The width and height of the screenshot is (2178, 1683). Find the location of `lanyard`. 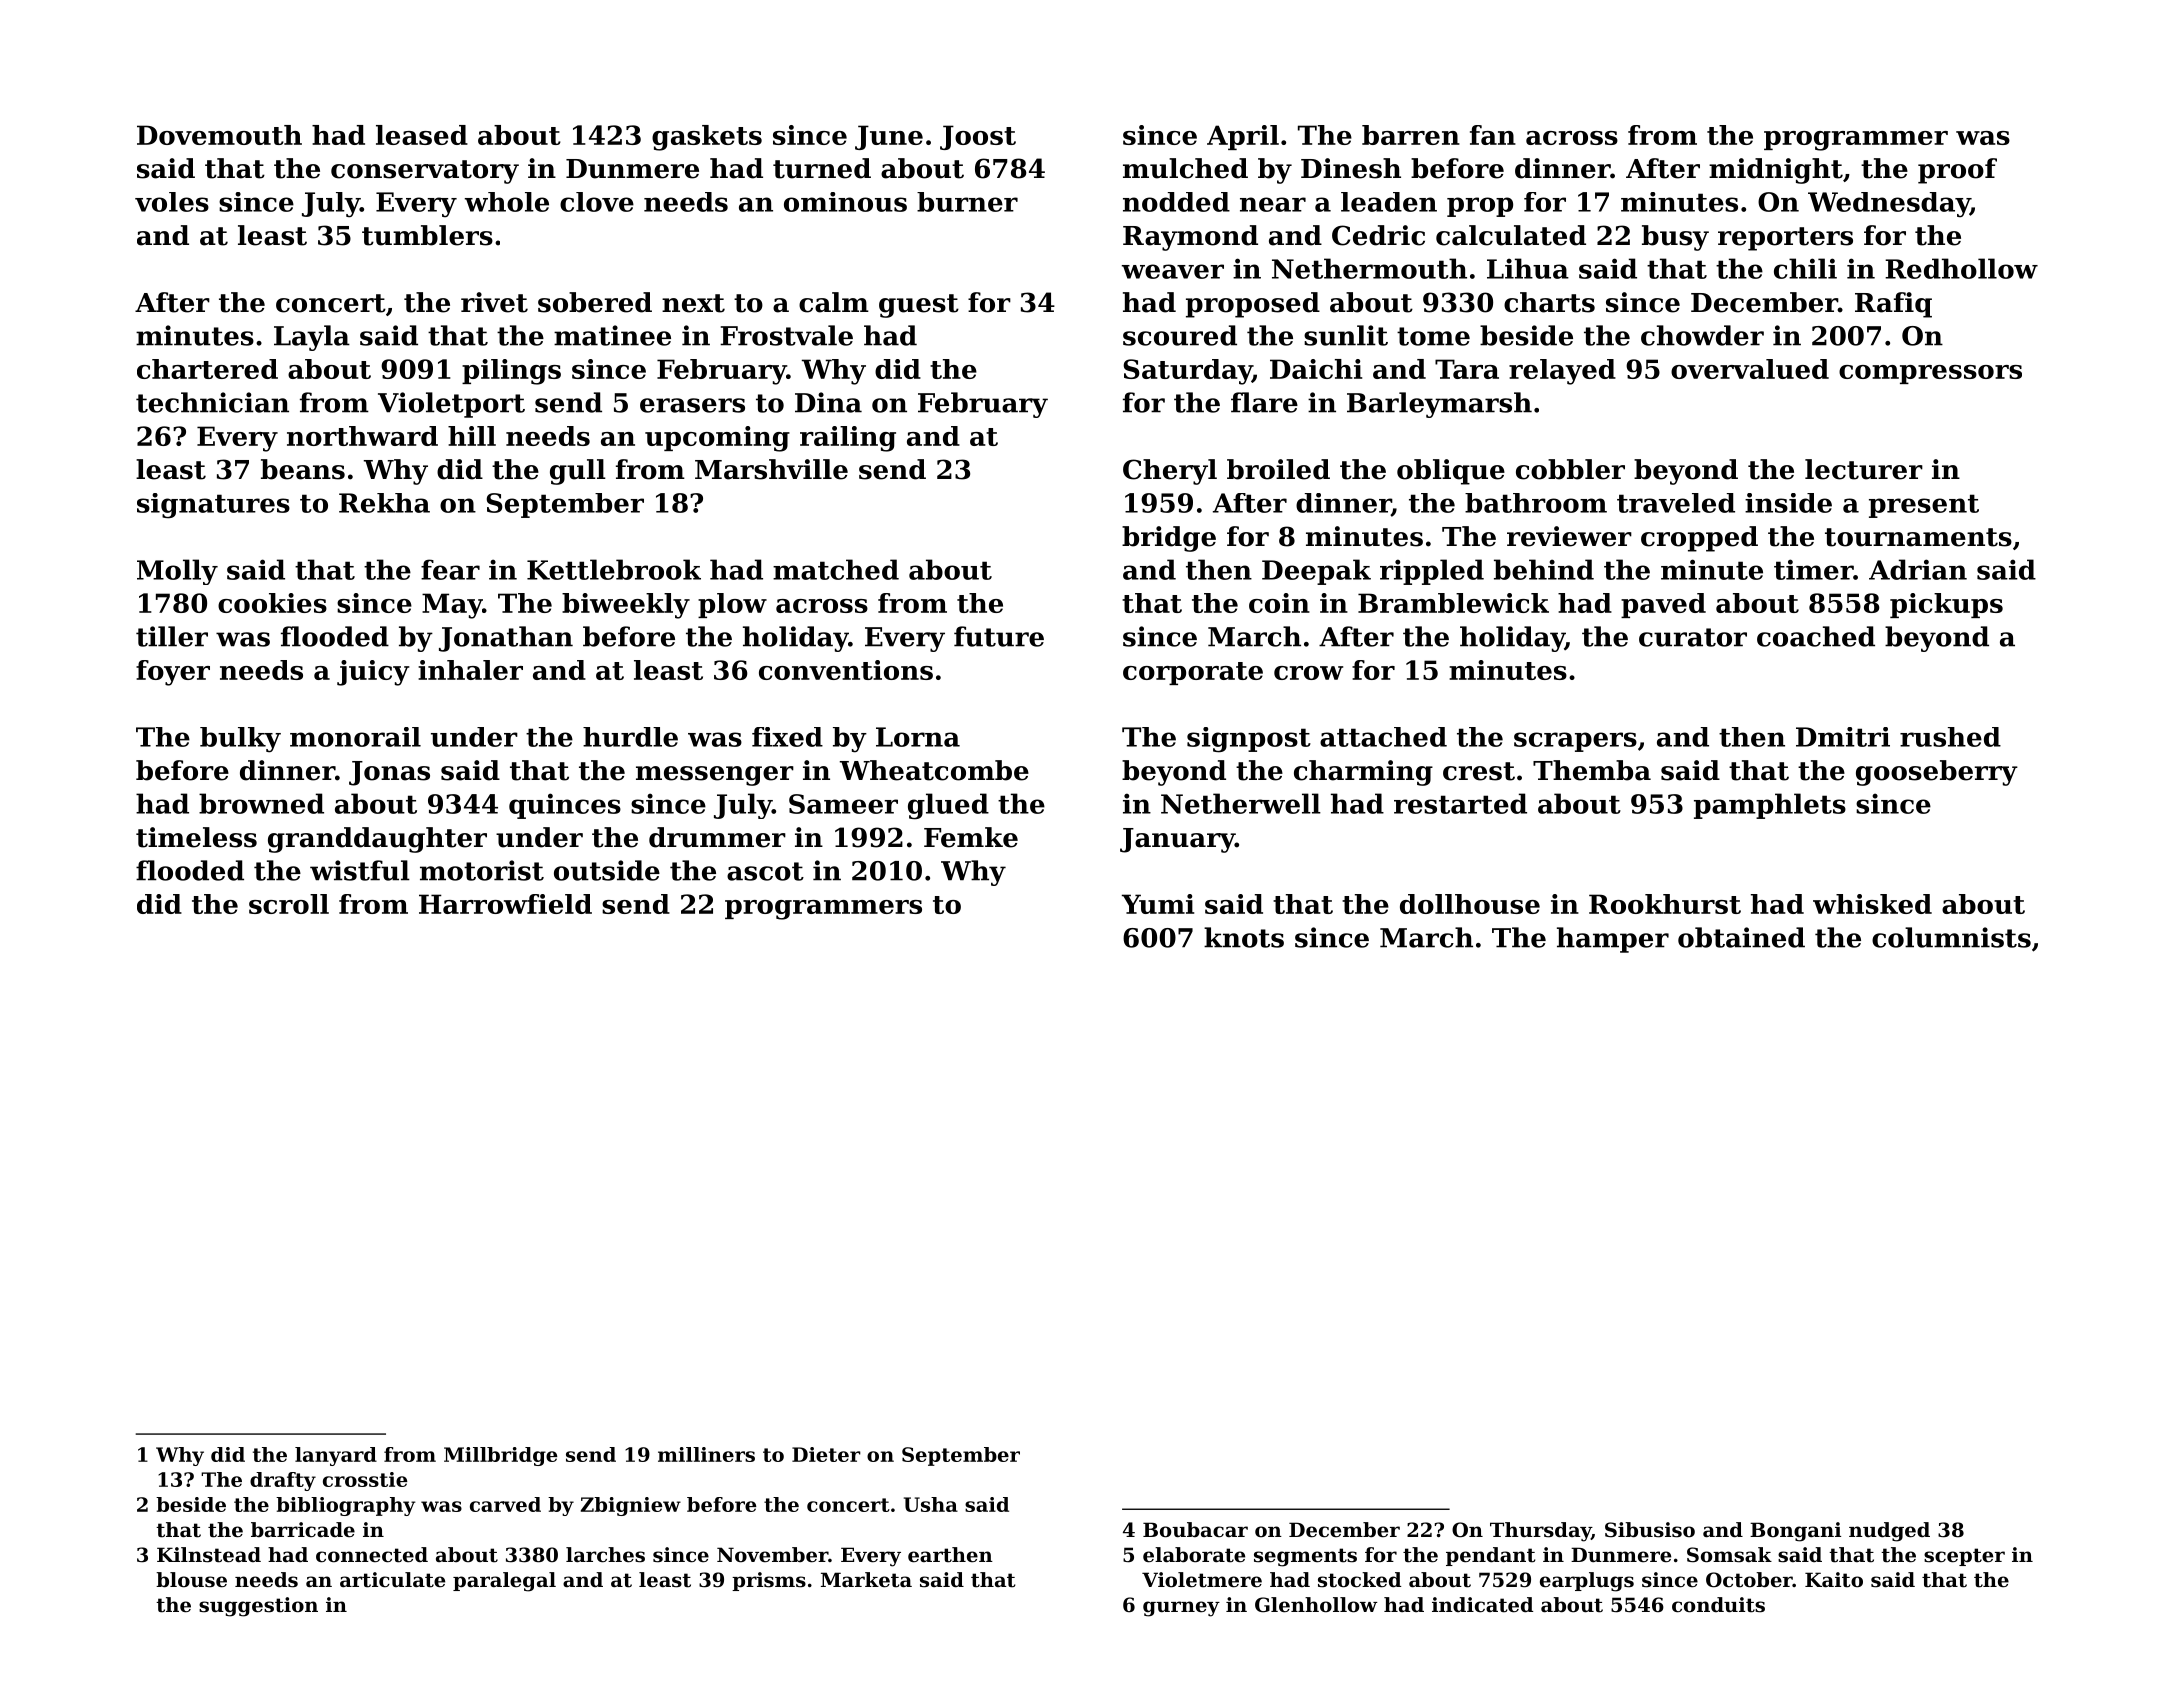

lanyard is located at coordinates (336, 1456).
